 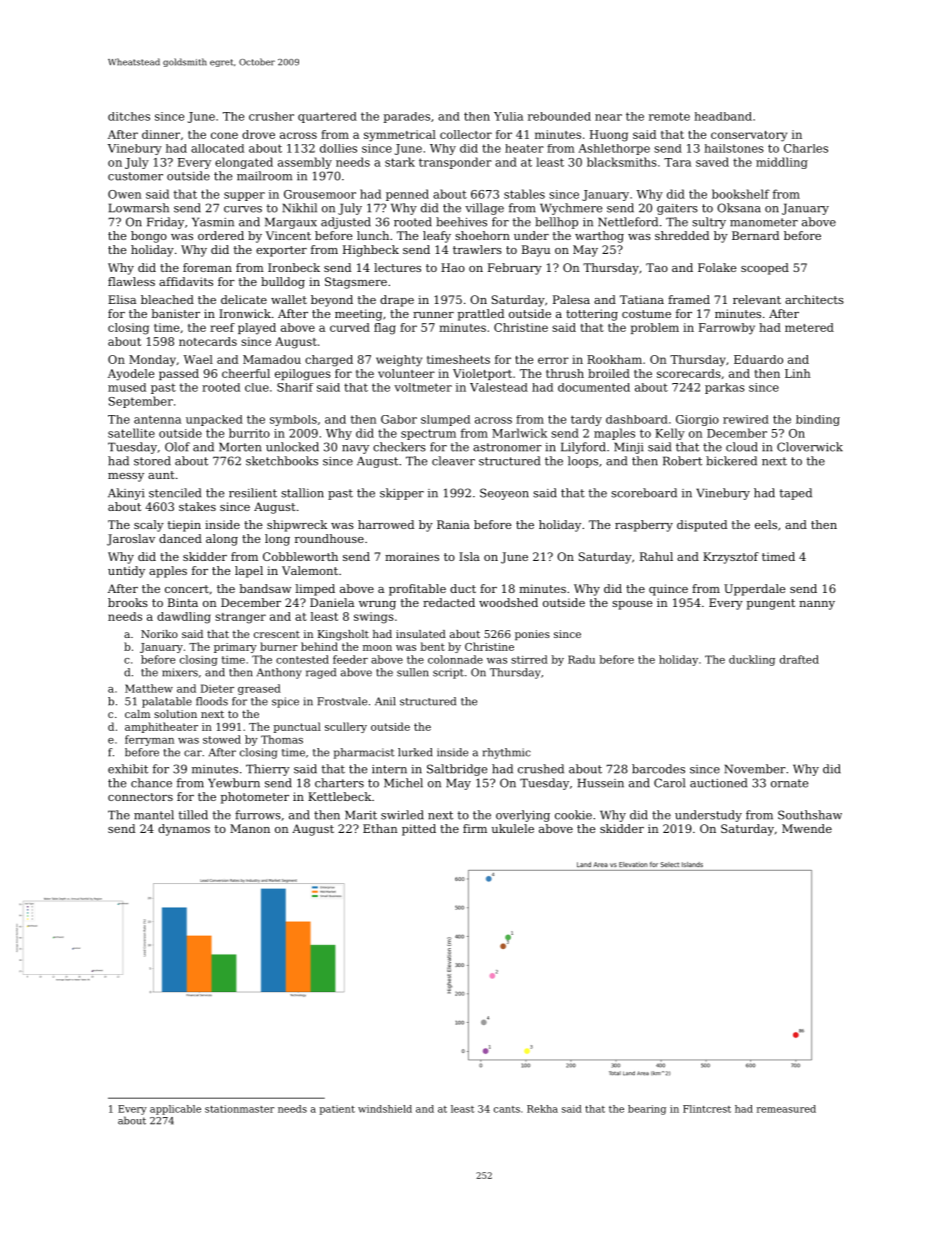 I want to click on Olof, so click(x=177, y=447).
